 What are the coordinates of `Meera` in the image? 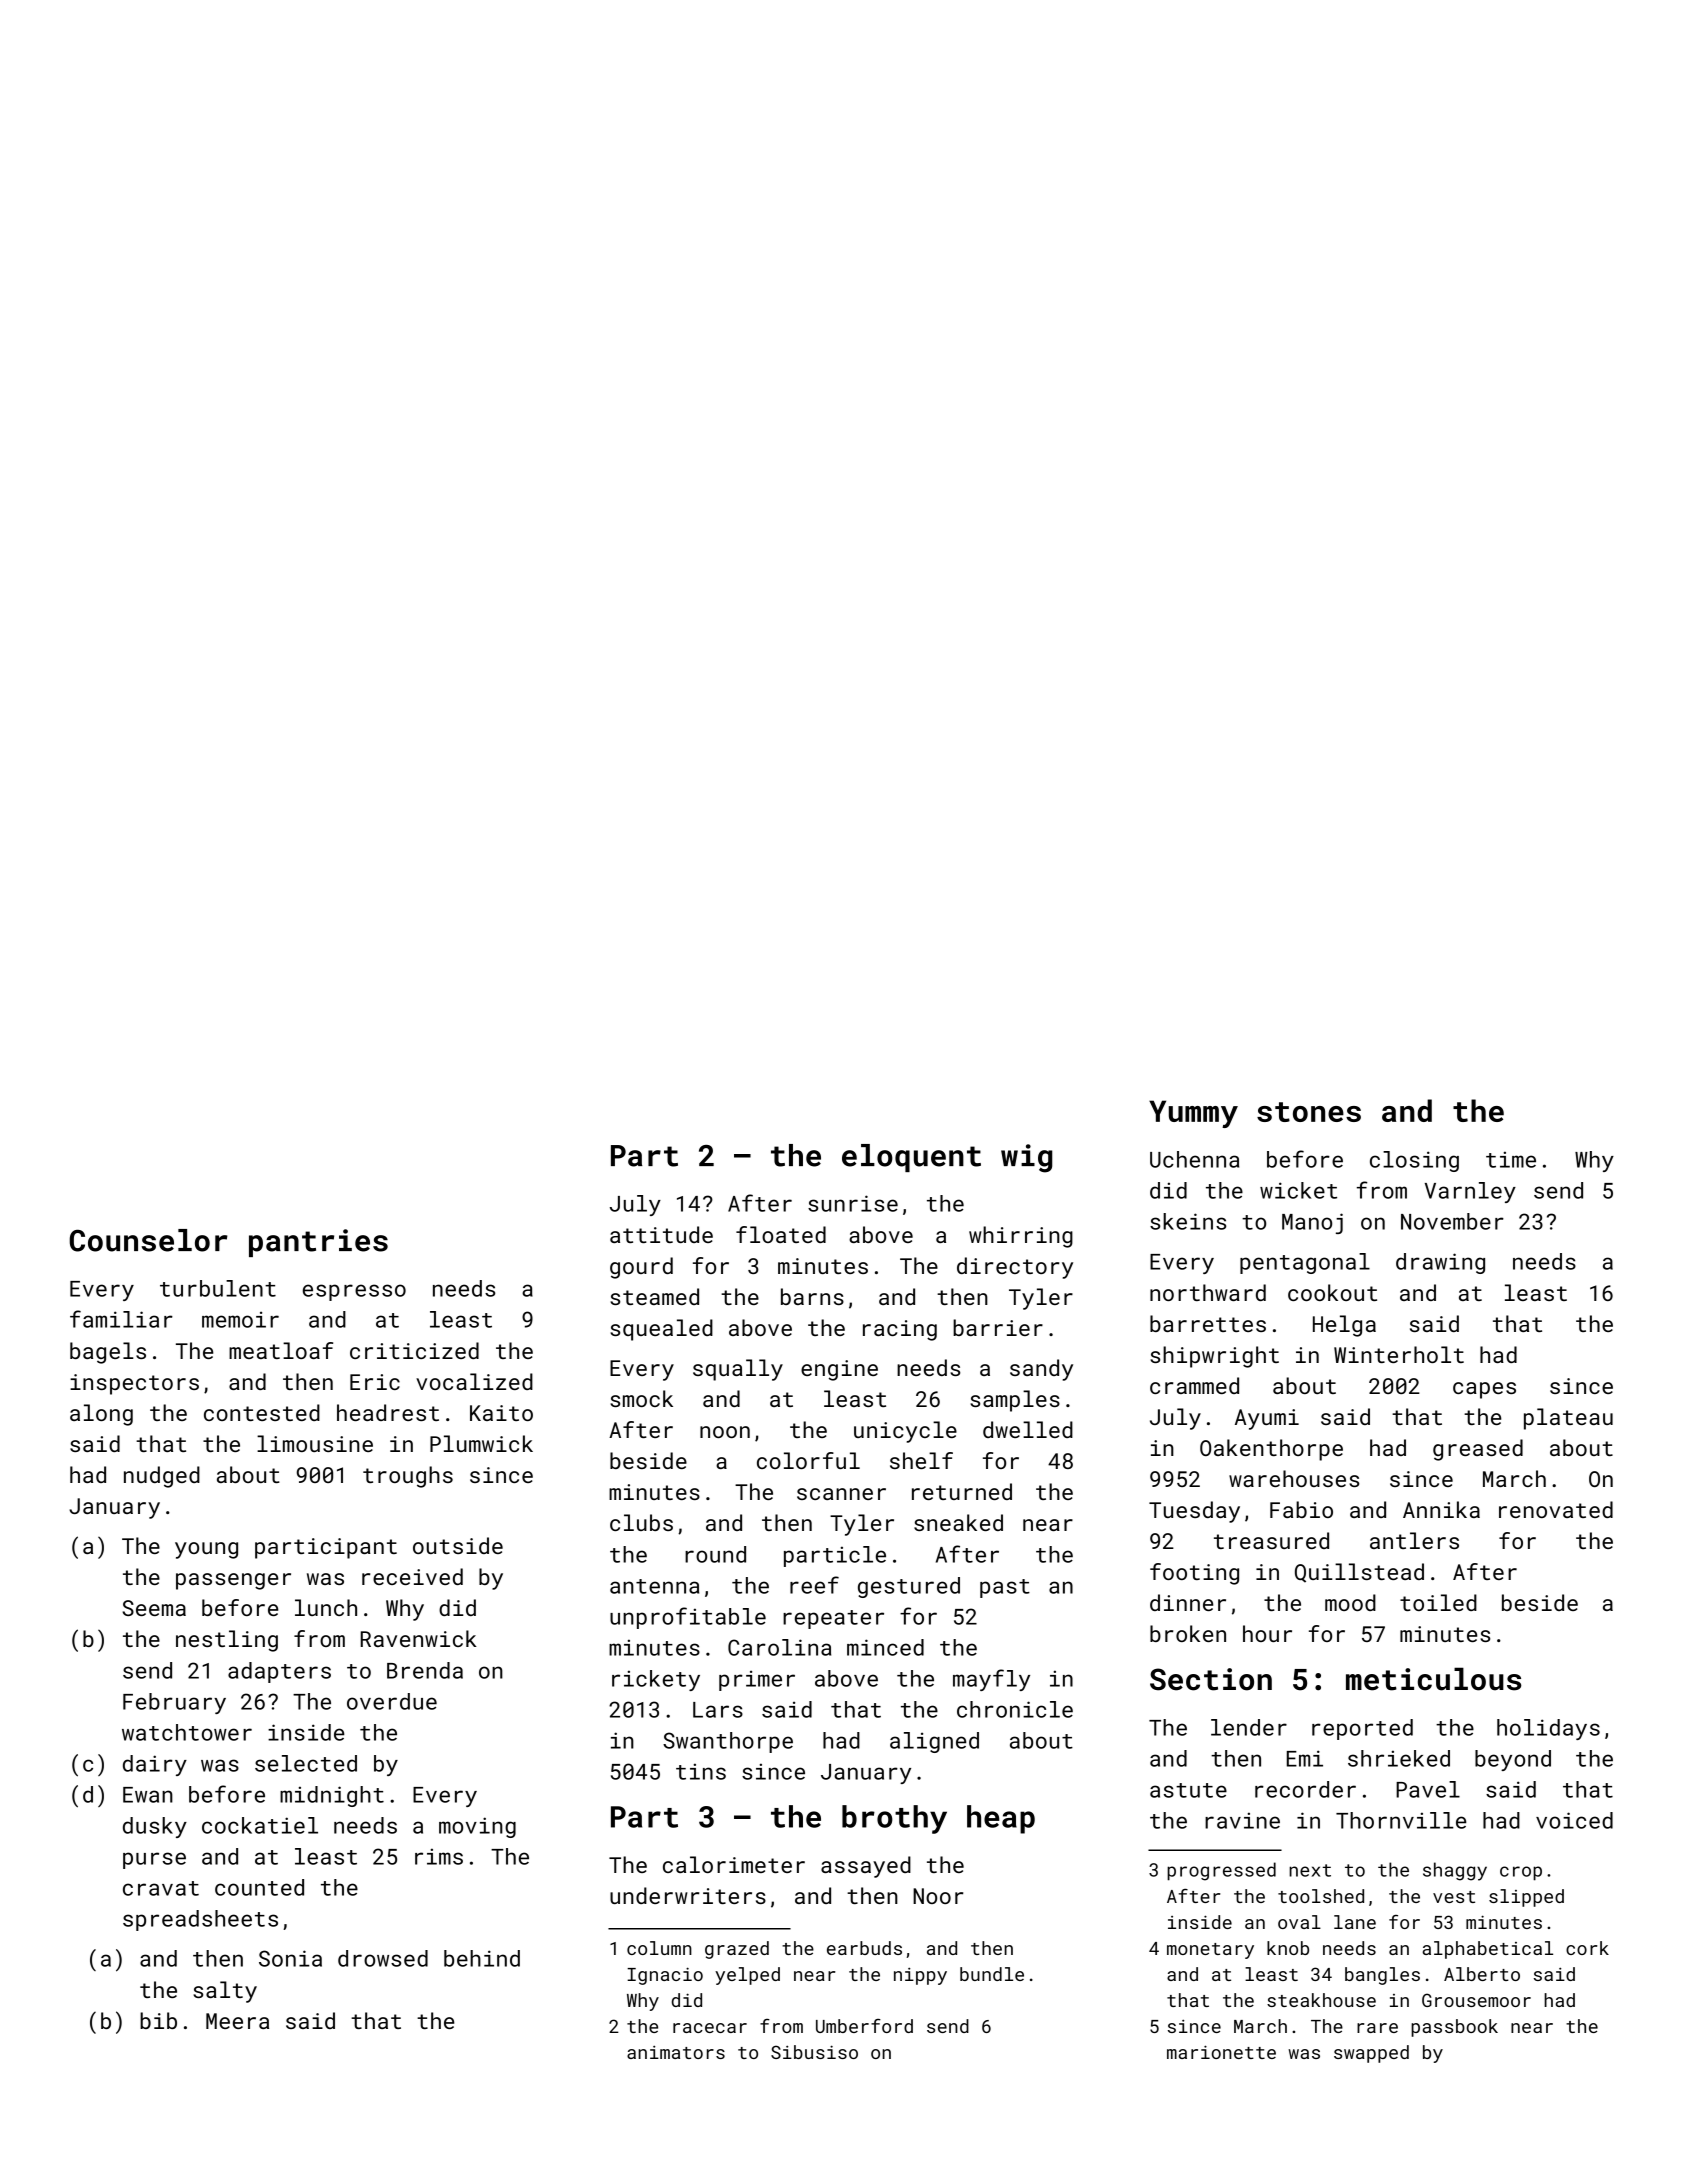 It's located at (237, 2021).
